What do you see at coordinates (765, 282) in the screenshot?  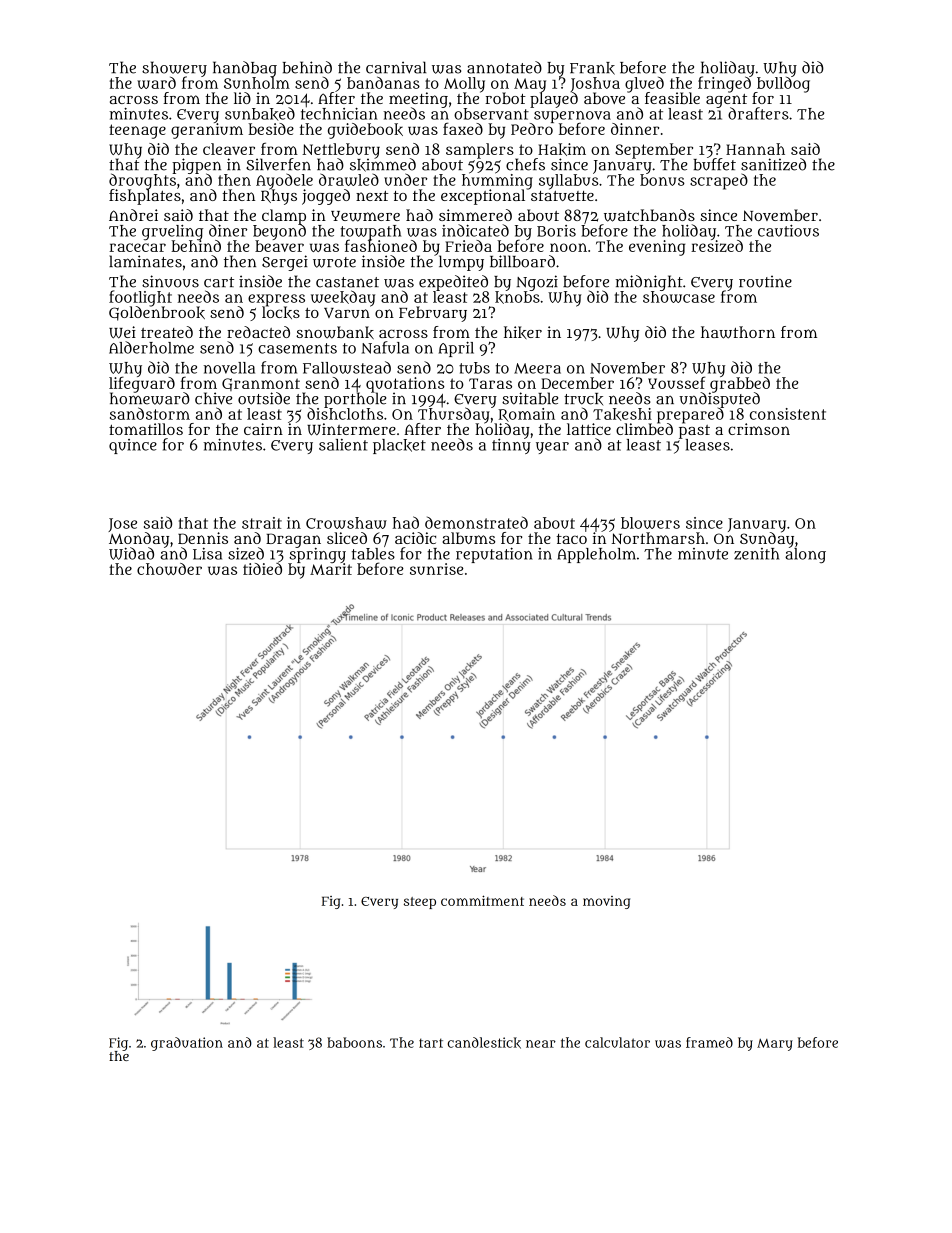 I see `routine` at bounding box center [765, 282].
